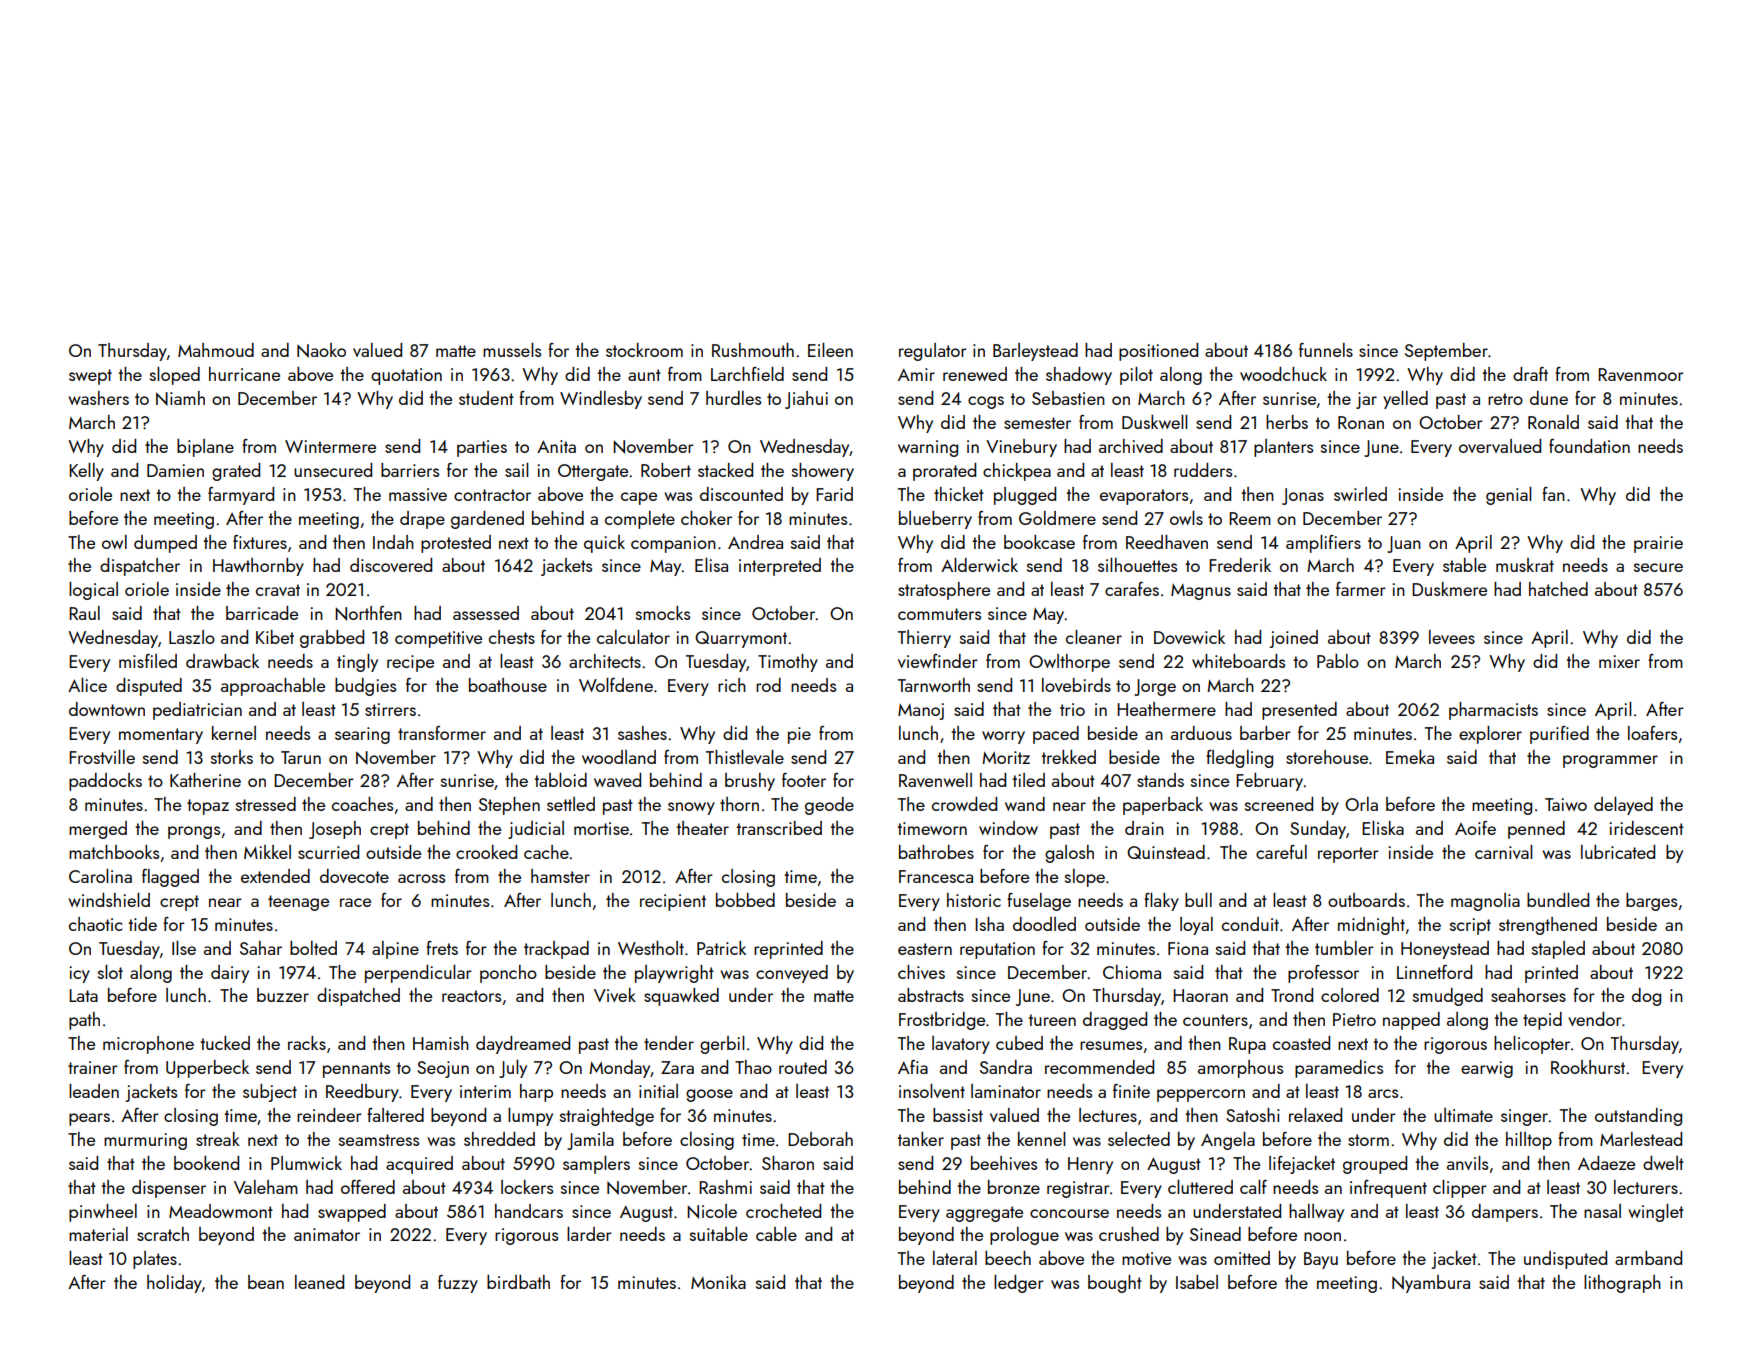 This document has width=1752, height=1353. What do you see at coordinates (1076, 685) in the document?
I see `lovebirds` at bounding box center [1076, 685].
